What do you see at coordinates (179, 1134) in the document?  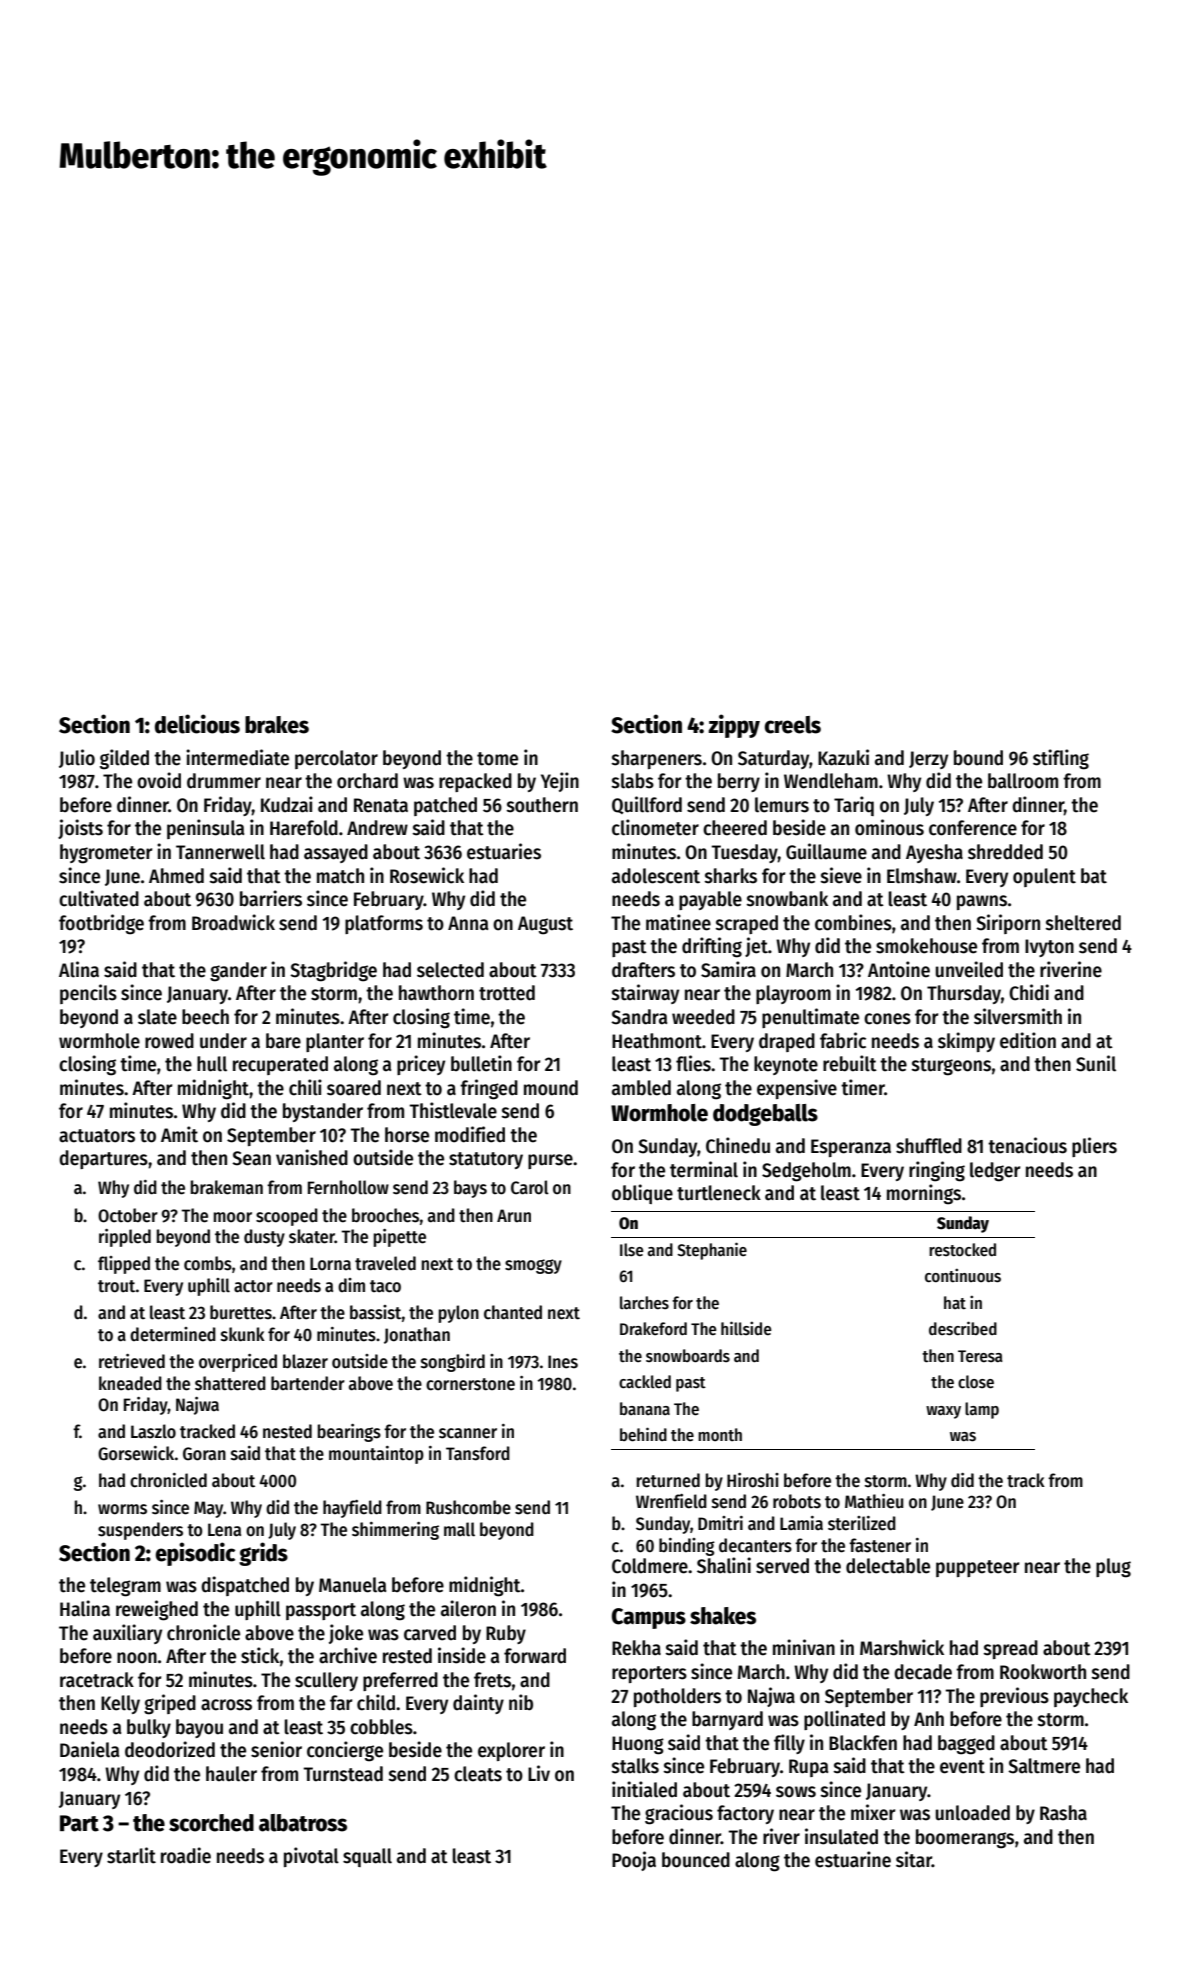 I see `Amit` at bounding box center [179, 1134].
